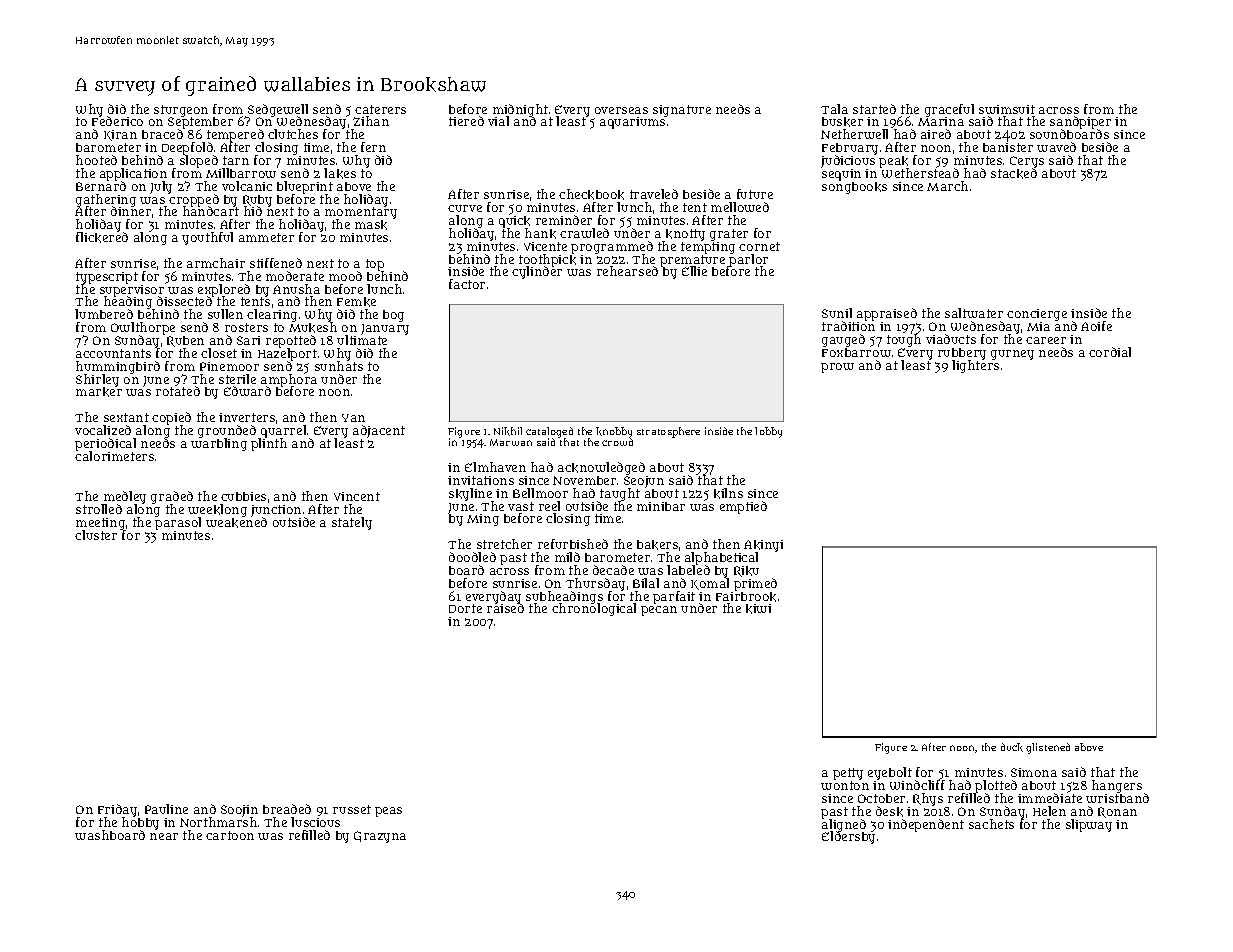 The image size is (1233, 952). Describe the element at coordinates (1008, 147) in the document. I see `banister` at that location.
